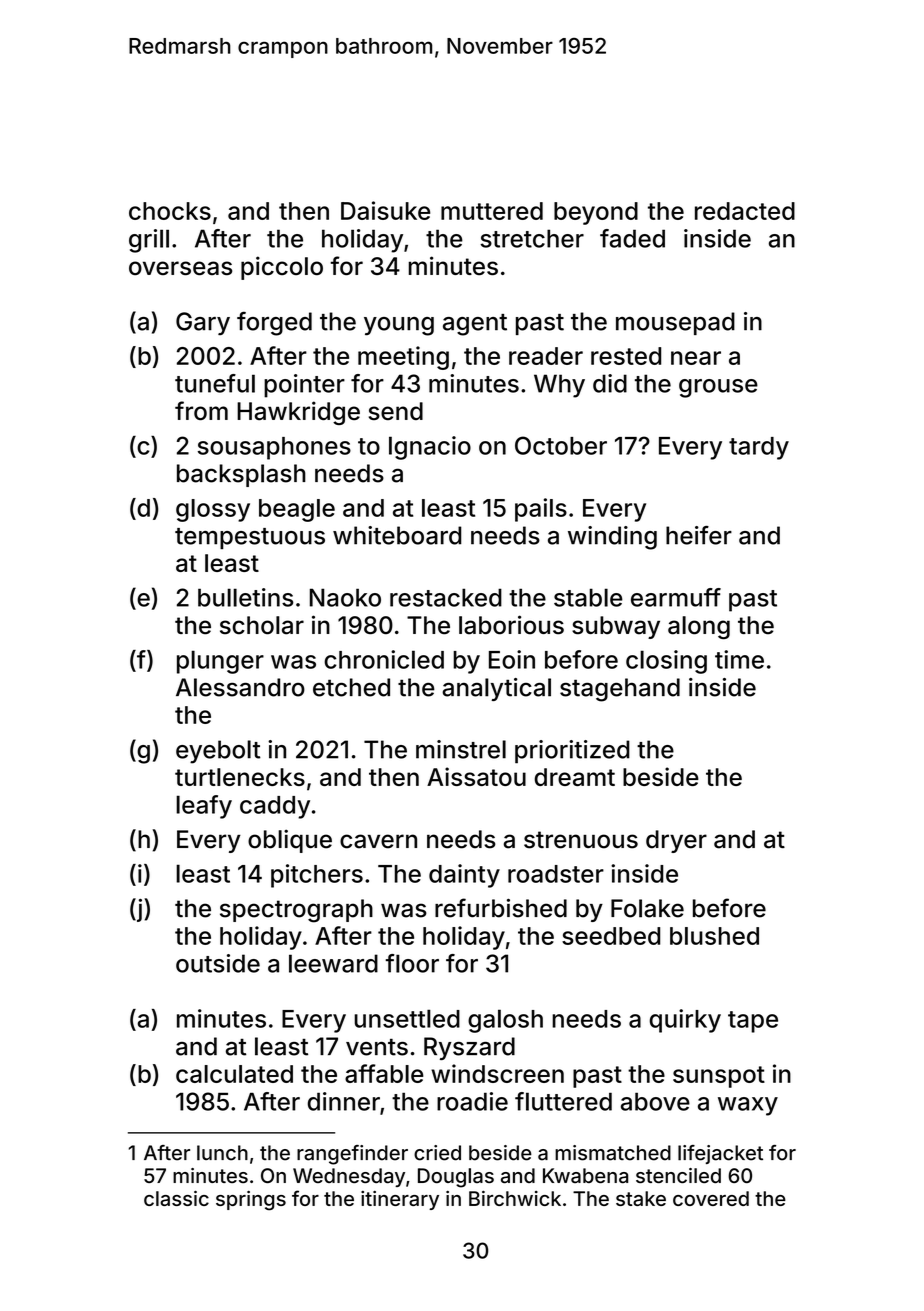 The image size is (924, 1311). I want to click on stretcher, so click(532, 238).
